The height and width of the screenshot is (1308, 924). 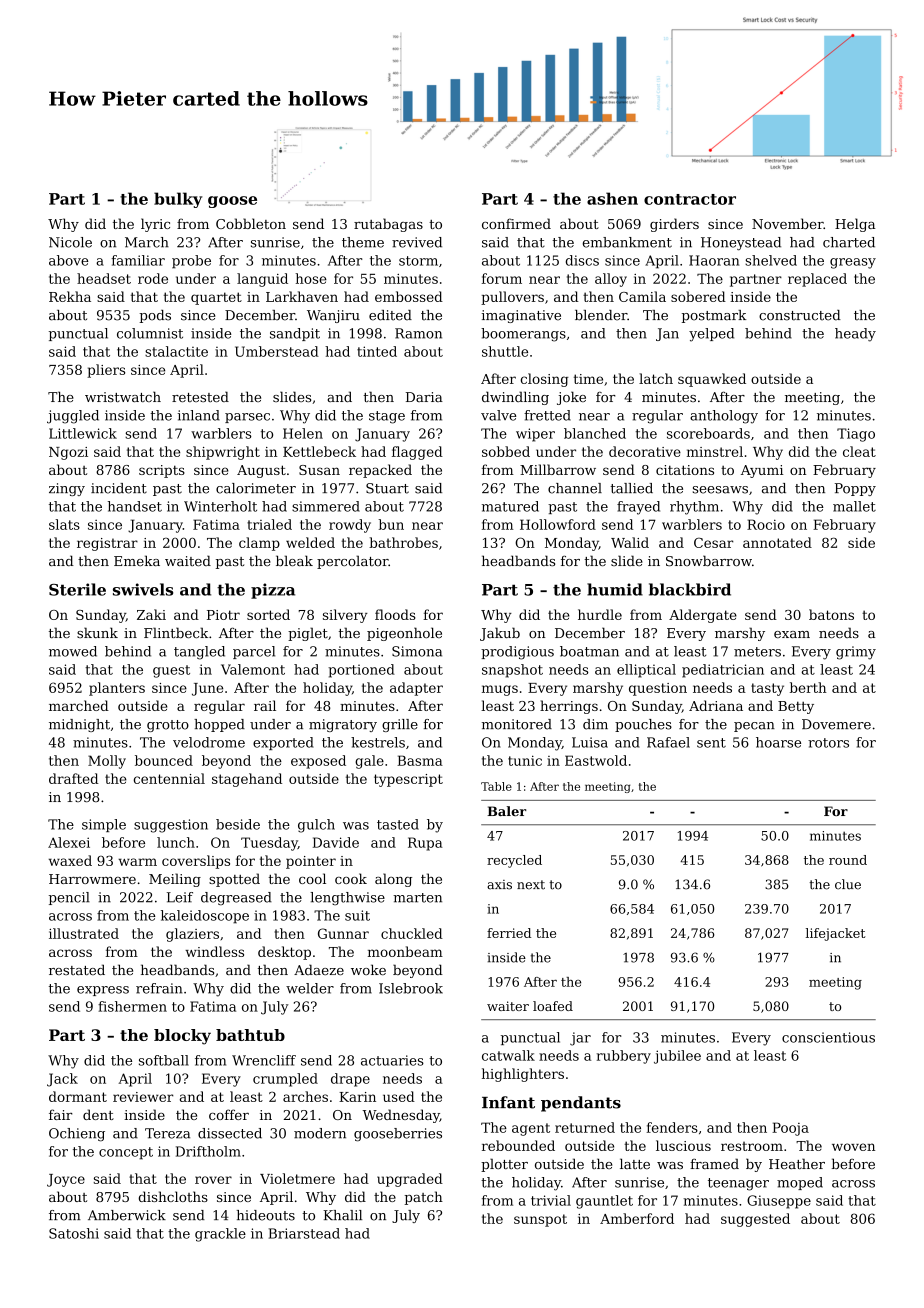 What do you see at coordinates (135, 506) in the screenshot?
I see `handset` at bounding box center [135, 506].
